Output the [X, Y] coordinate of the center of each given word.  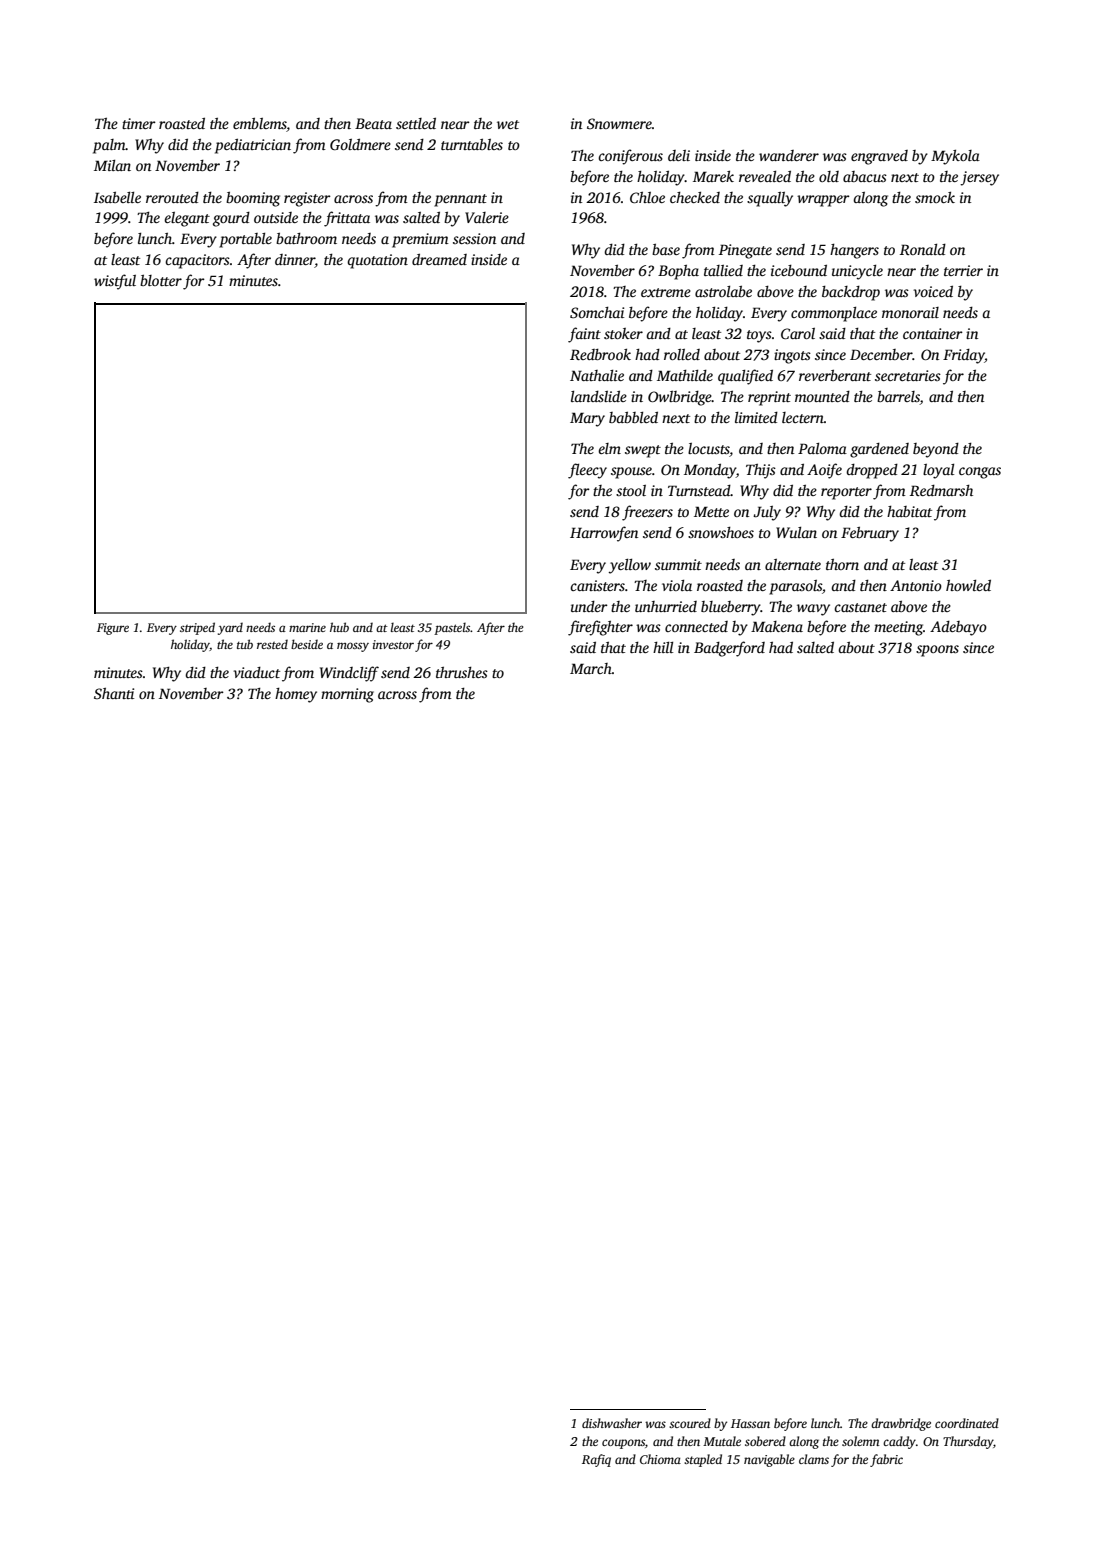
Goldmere [360, 144]
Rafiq [596, 1460]
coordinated [967, 1423]
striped [197, 628]
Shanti [114, 693]
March [591, 668]
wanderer [789, 155]
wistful [115, 282]
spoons [937, 651]
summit [678, 564]
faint [584, 335]
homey [296, 695]
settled [416, 123]
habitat [909, 511]
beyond [936, 450]
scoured [690, 1423]
